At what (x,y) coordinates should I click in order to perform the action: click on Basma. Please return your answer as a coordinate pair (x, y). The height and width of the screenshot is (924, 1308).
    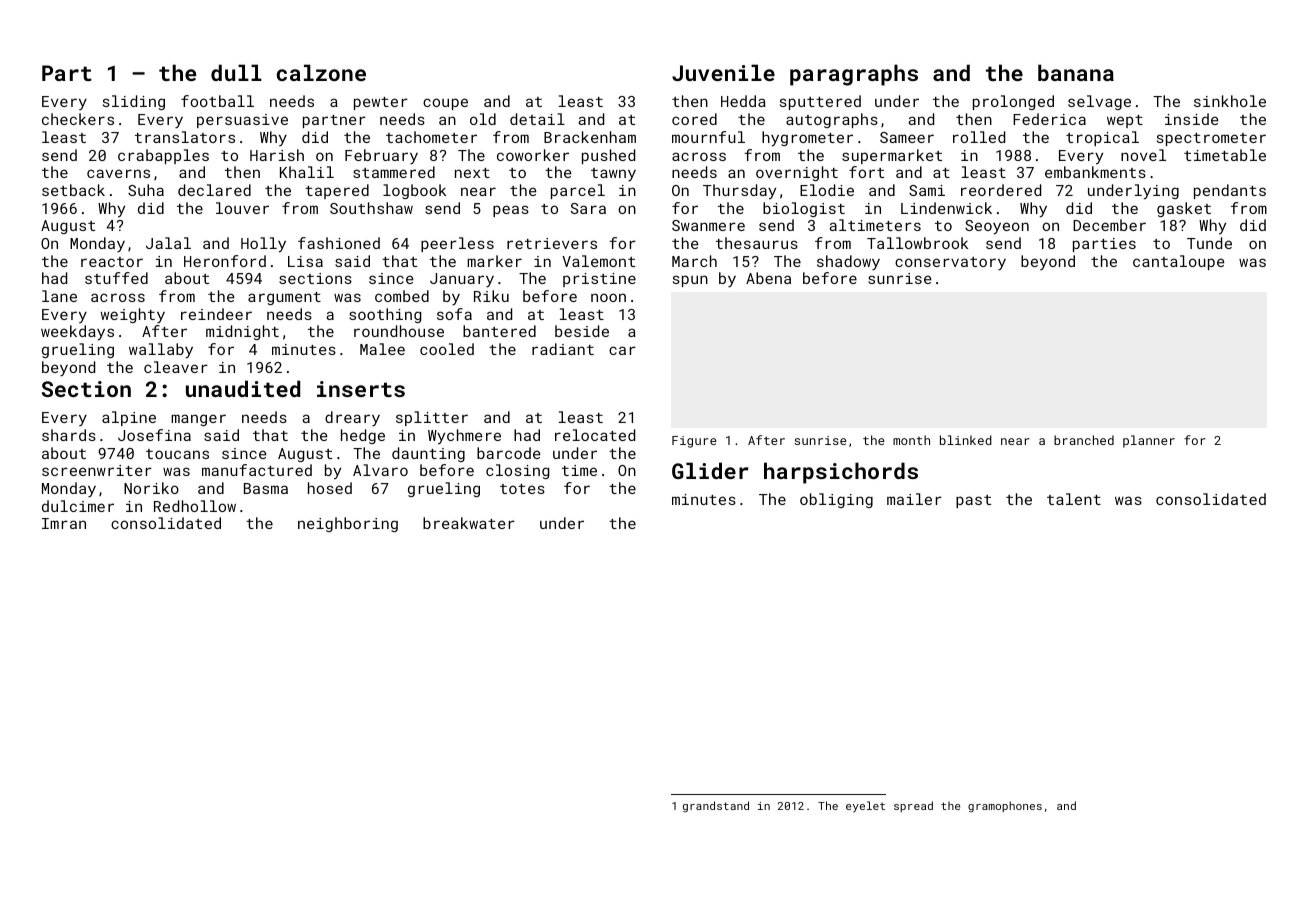
    Looking at the image, I should click on (266, 488).
